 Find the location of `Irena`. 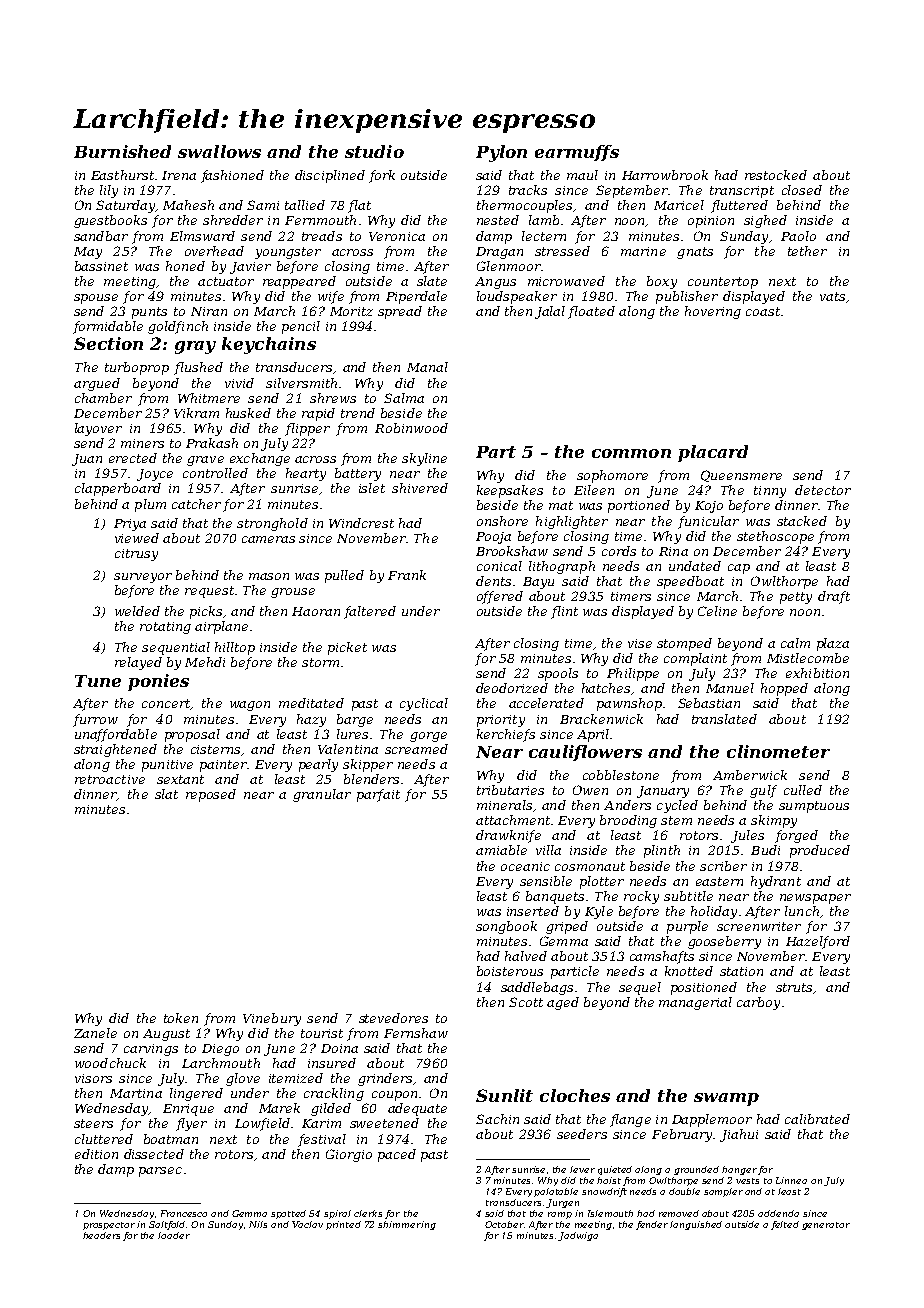

Irena is located at coordinates (179, 175).
